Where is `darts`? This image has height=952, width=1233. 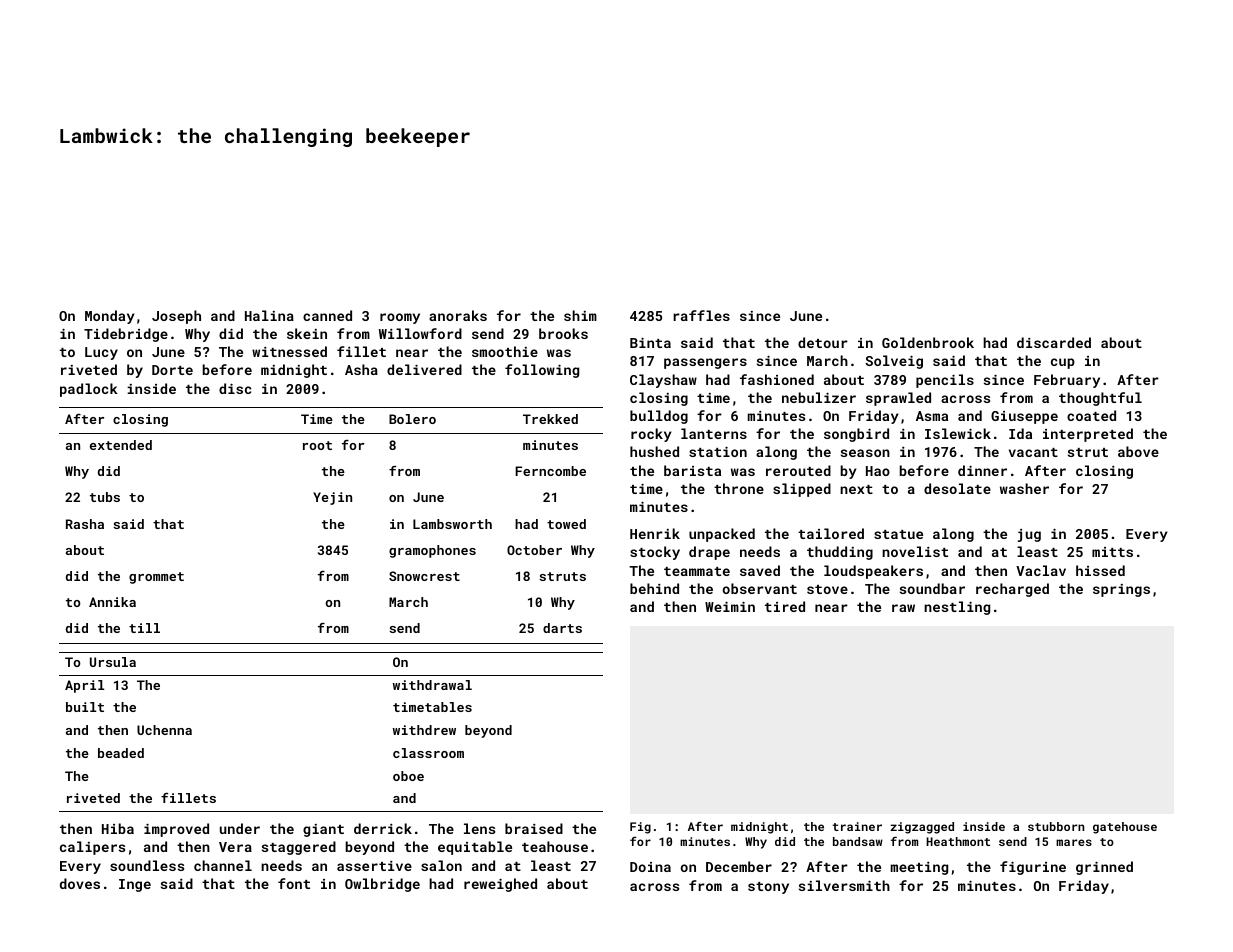 darts is located at coordinates (562, 628).
